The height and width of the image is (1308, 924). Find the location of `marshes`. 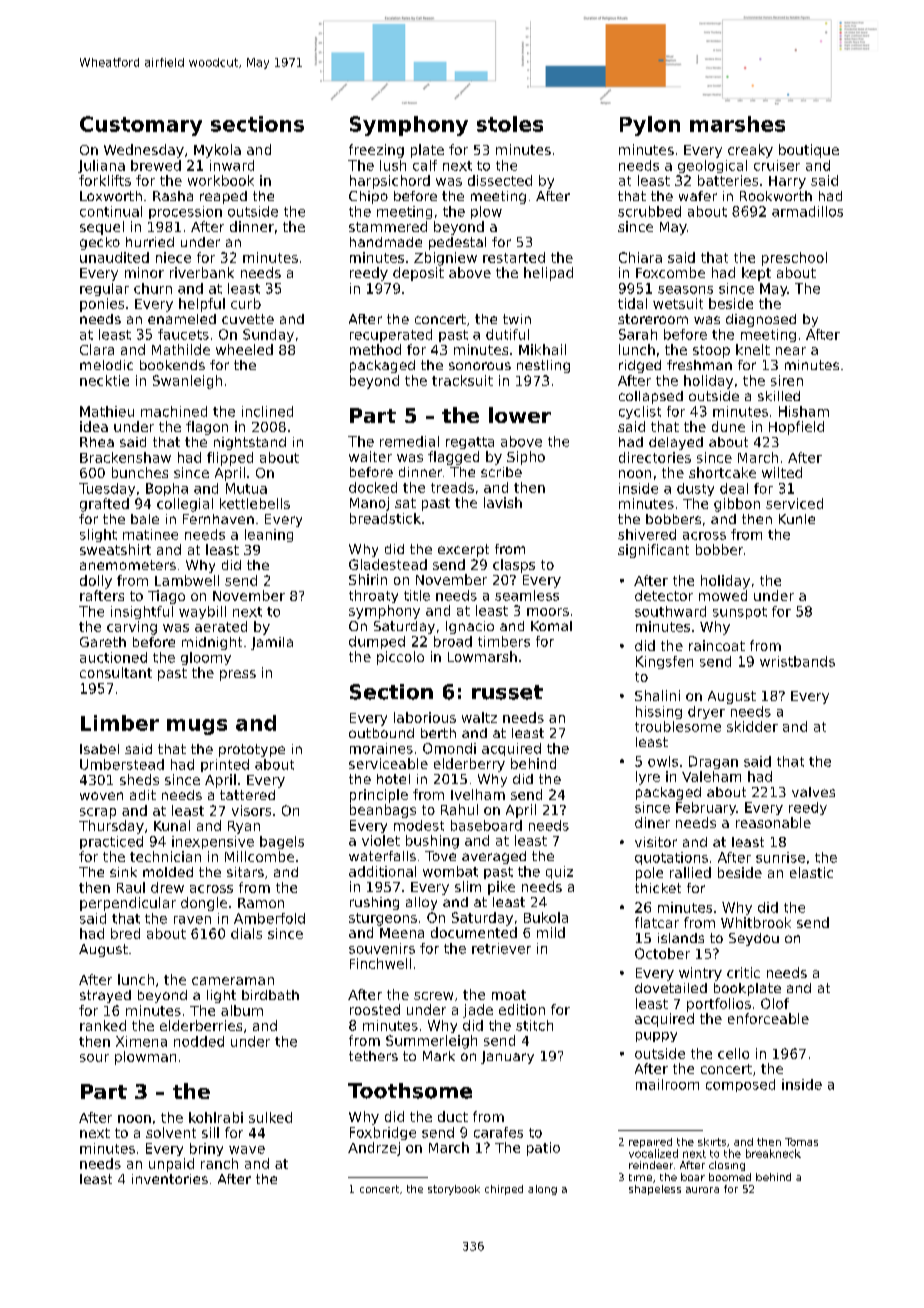

marshes is located at coordinates (737, 124).
